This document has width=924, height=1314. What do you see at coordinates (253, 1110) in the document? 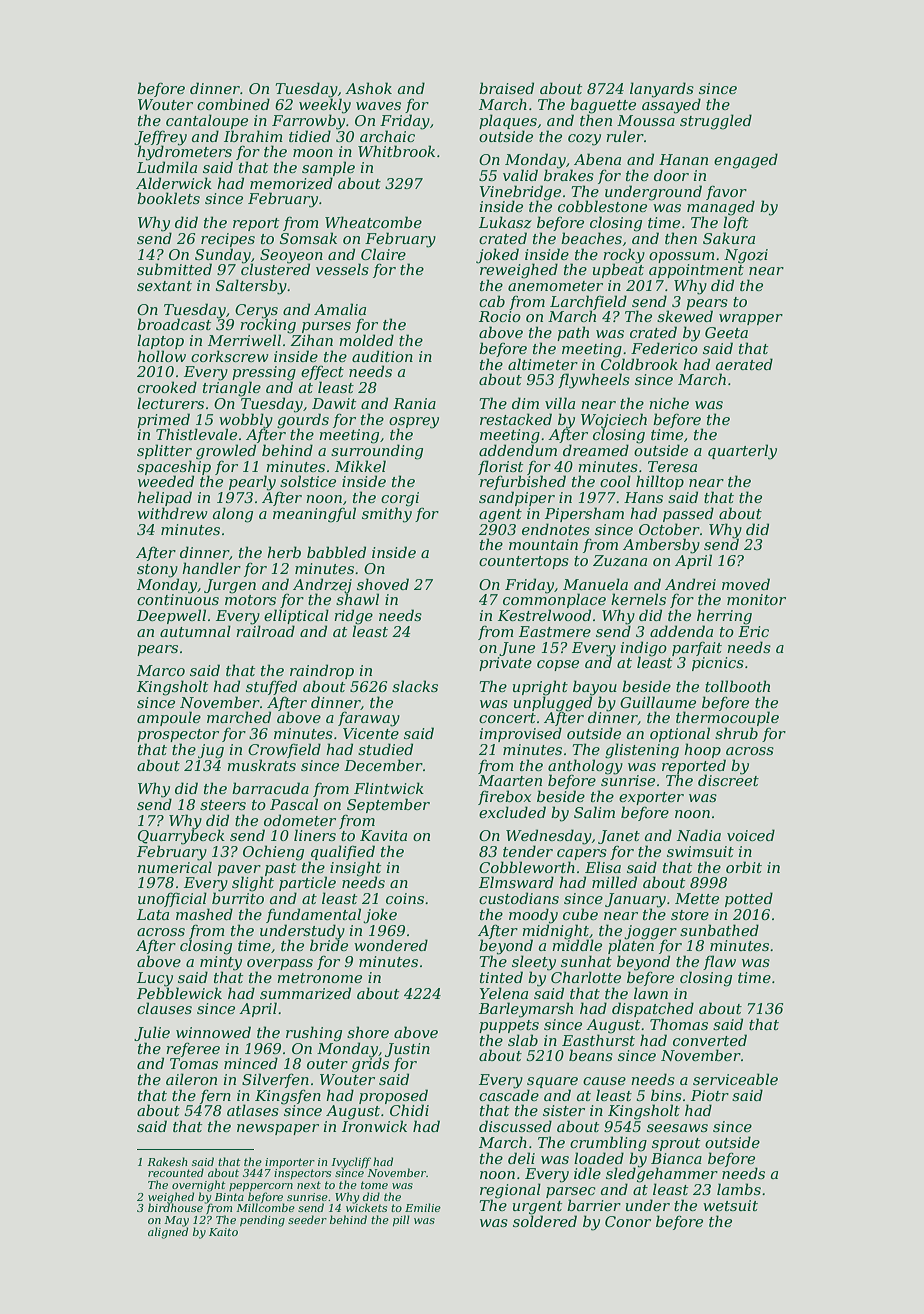
I see `atlases` at bounding box center [253, 1110].
